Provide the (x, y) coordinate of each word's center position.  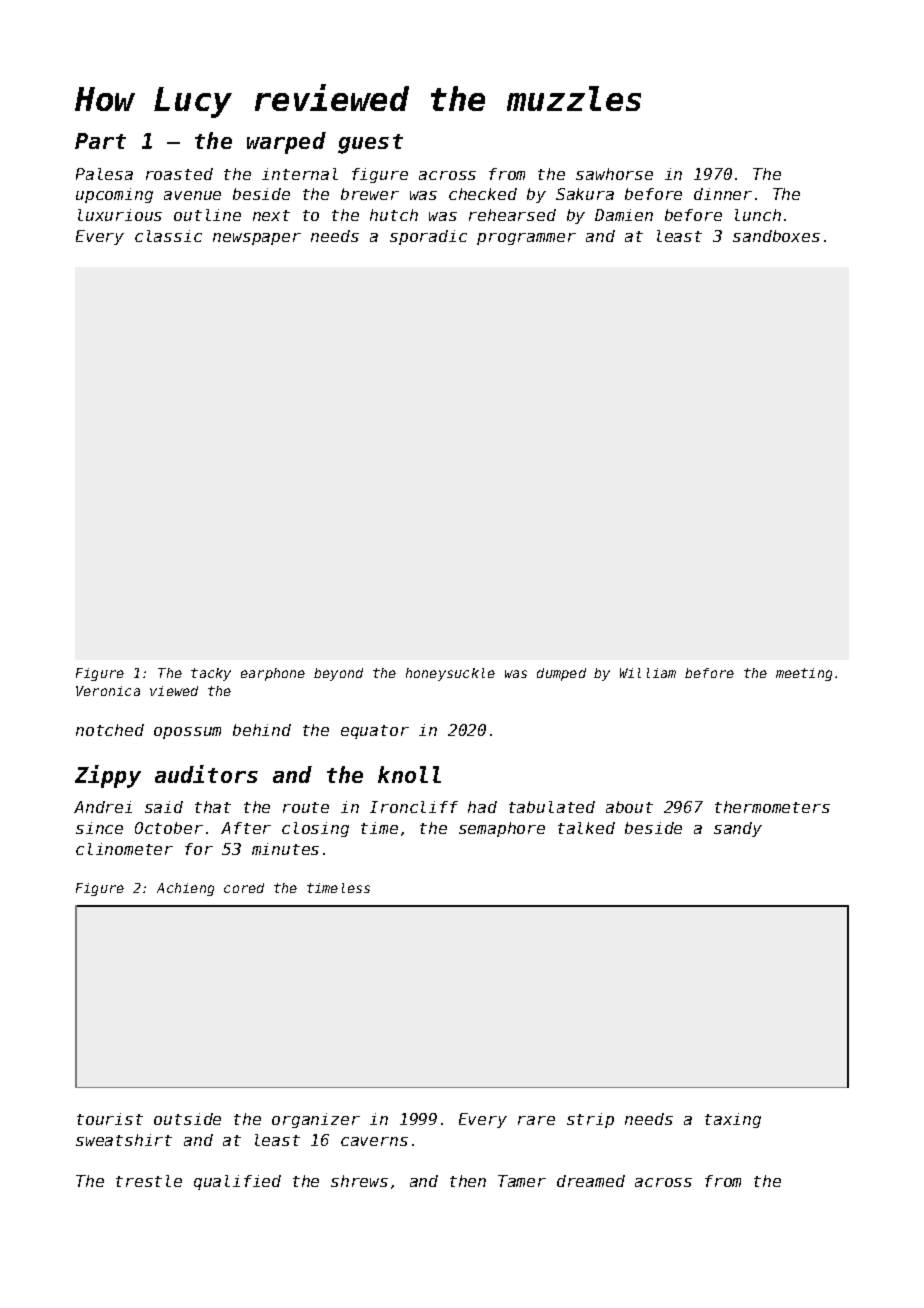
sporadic (428, 237)
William (648, 673)
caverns (374, 1141)
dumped (561, 674)
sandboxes (776, 236)
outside (187, 1119)
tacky (211, 674)
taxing (733, 1120)
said (164, 807)
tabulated (552, 807)
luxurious (120, 215)
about (629, 807)
